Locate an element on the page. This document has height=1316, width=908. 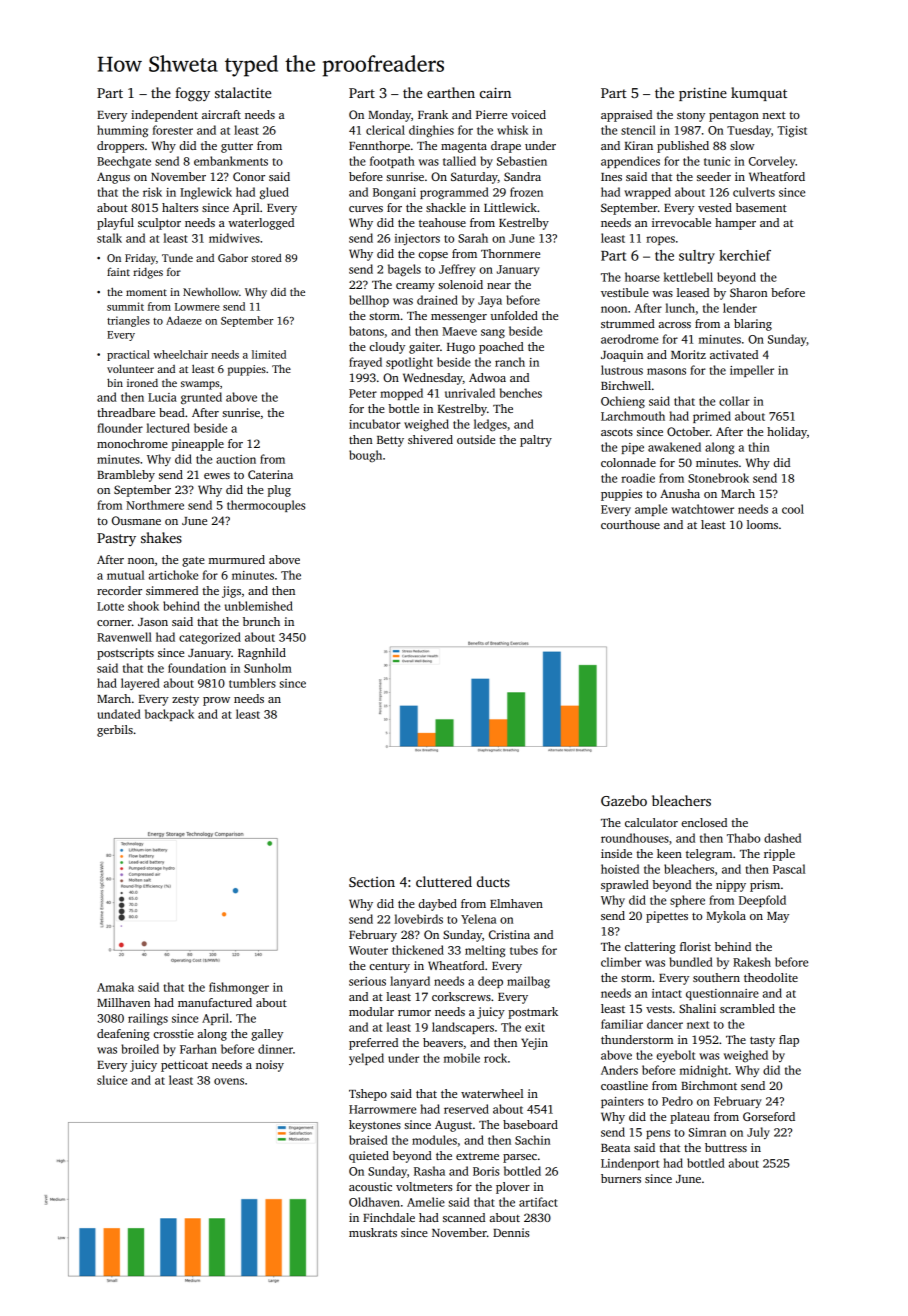
pristine is located at coordinates (703, 94).
